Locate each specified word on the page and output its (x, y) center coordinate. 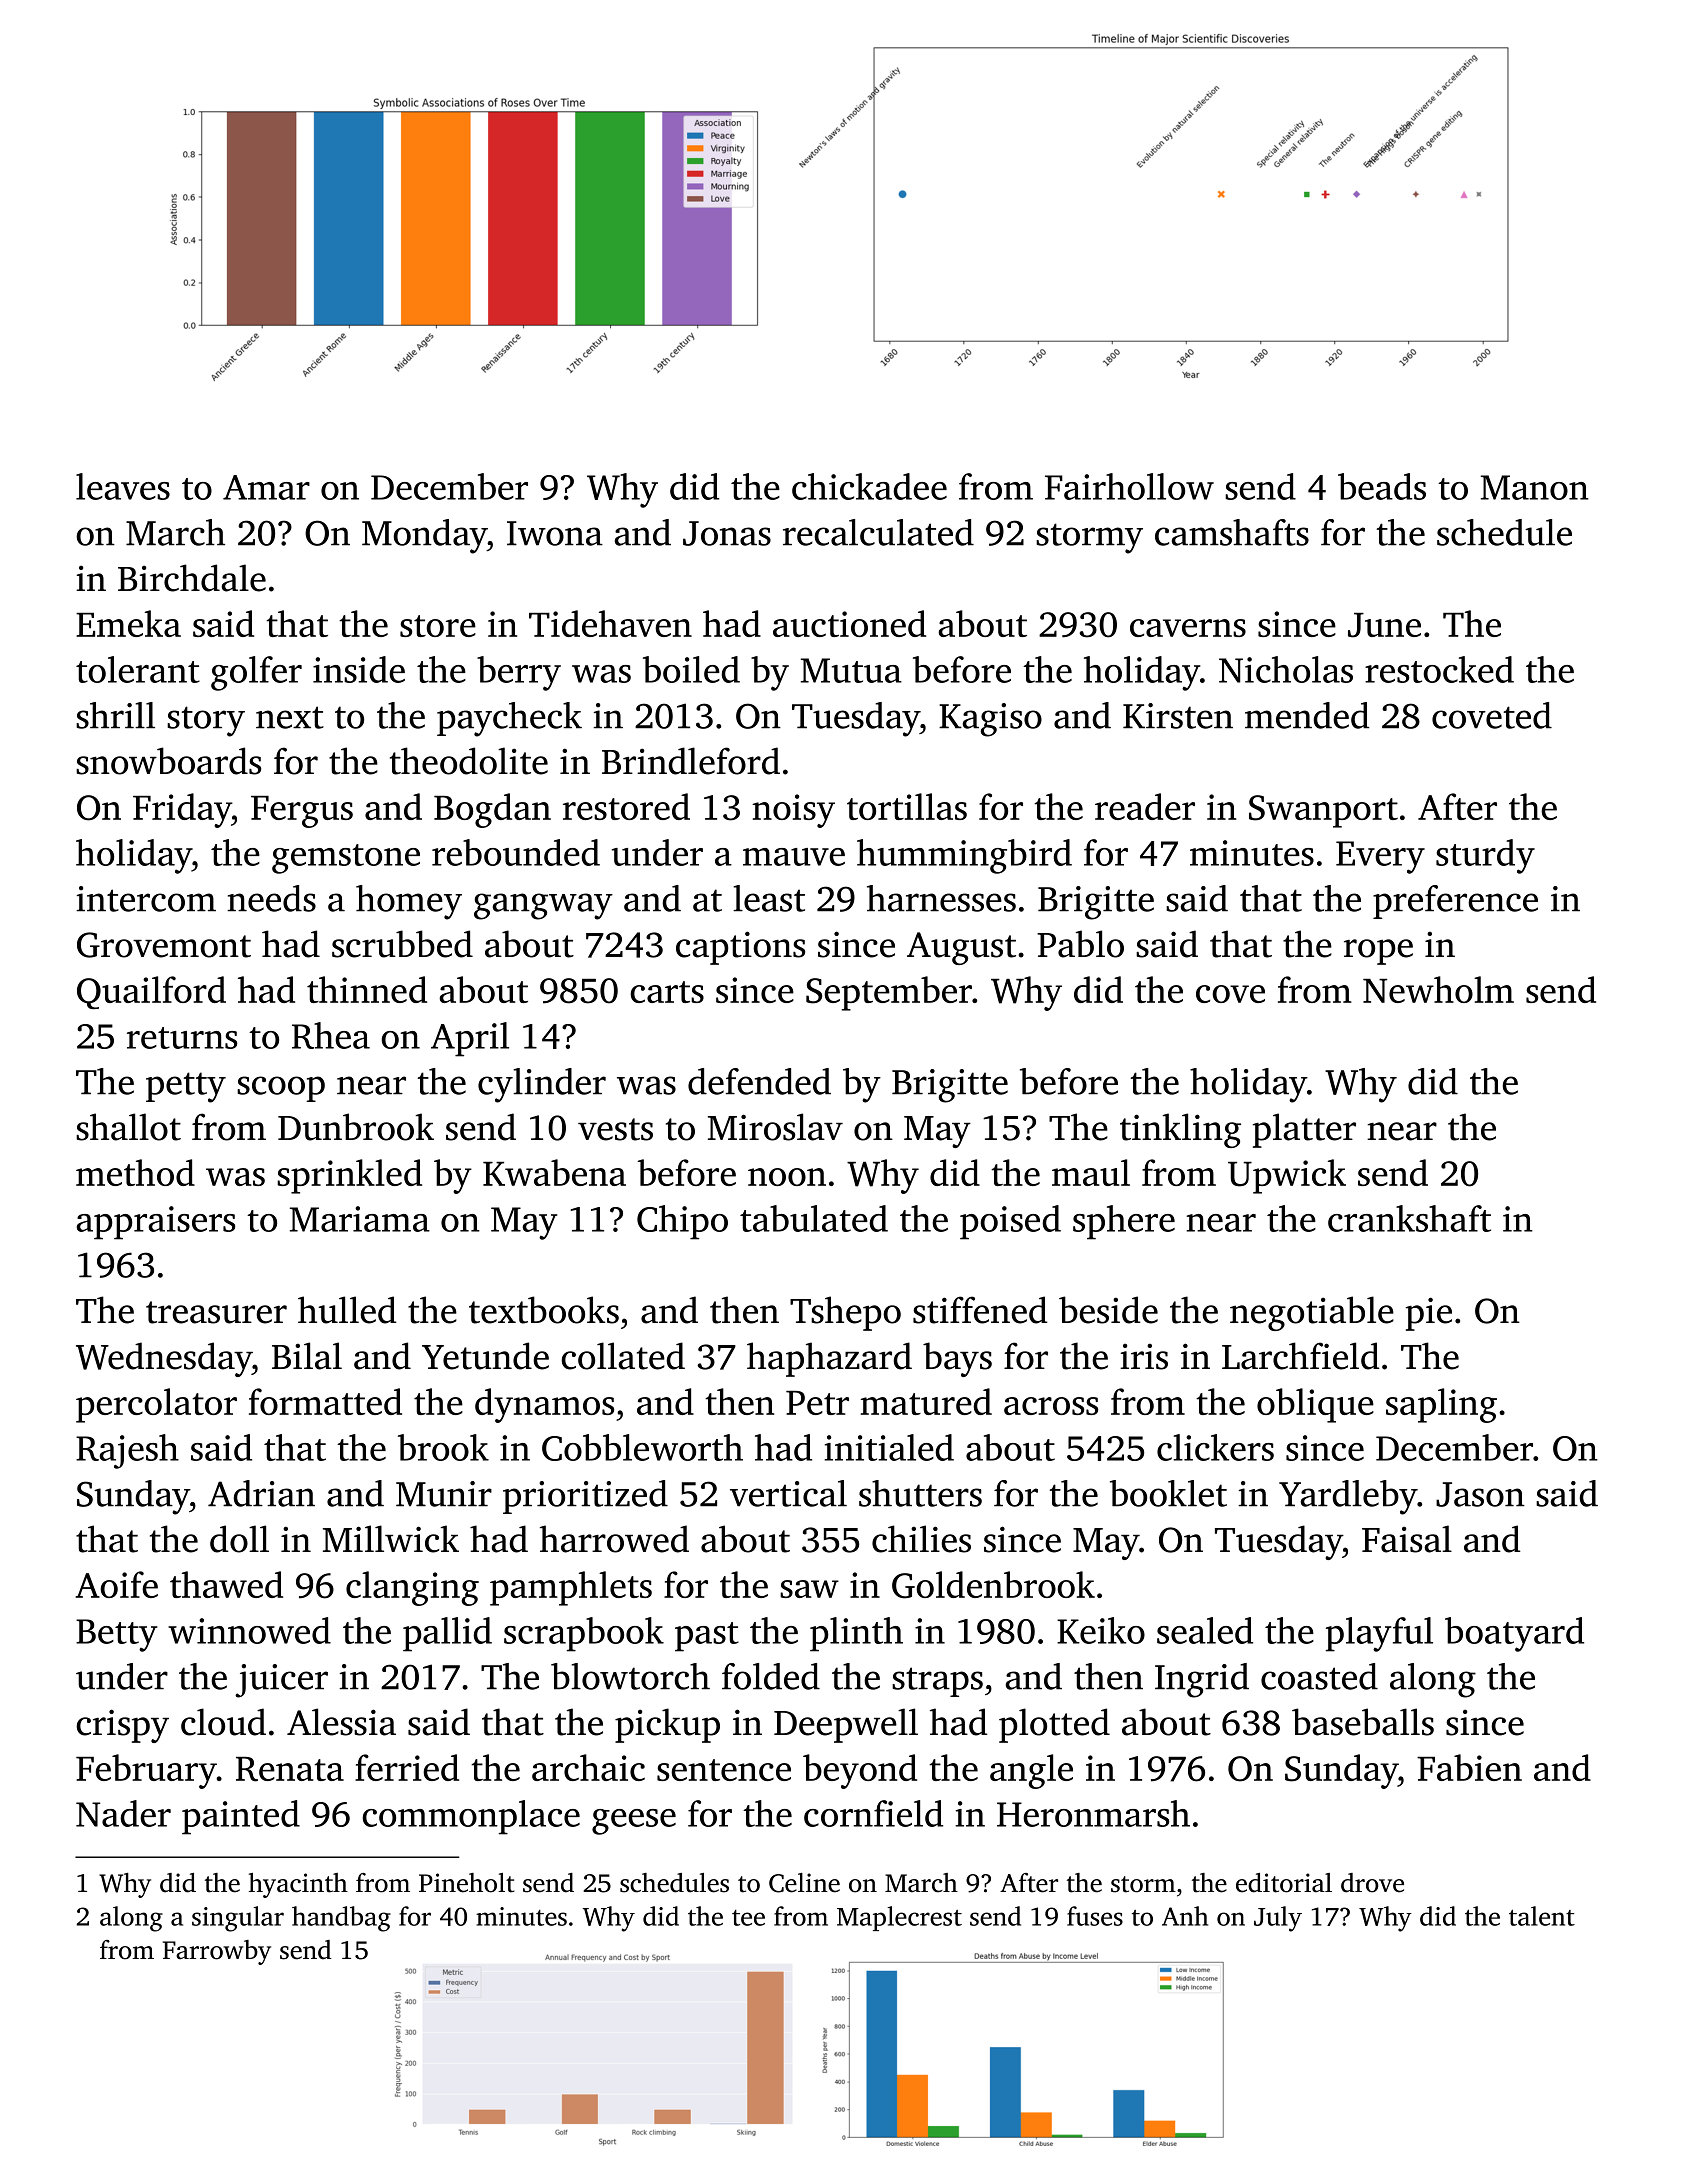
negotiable (1312, 1313)
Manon (1535, 487)
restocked (1439, 669)
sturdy (1485, 856)
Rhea (331, 1035)
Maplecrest (899, 1918)
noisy (793, 811)
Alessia (341, 1722)
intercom (146, 899)
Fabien (1469, 1767)
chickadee (869, 486)
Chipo (682, 1222)
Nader (123, 1813)
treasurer (216, 1312)
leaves (123, 486)
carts (667, 992)
